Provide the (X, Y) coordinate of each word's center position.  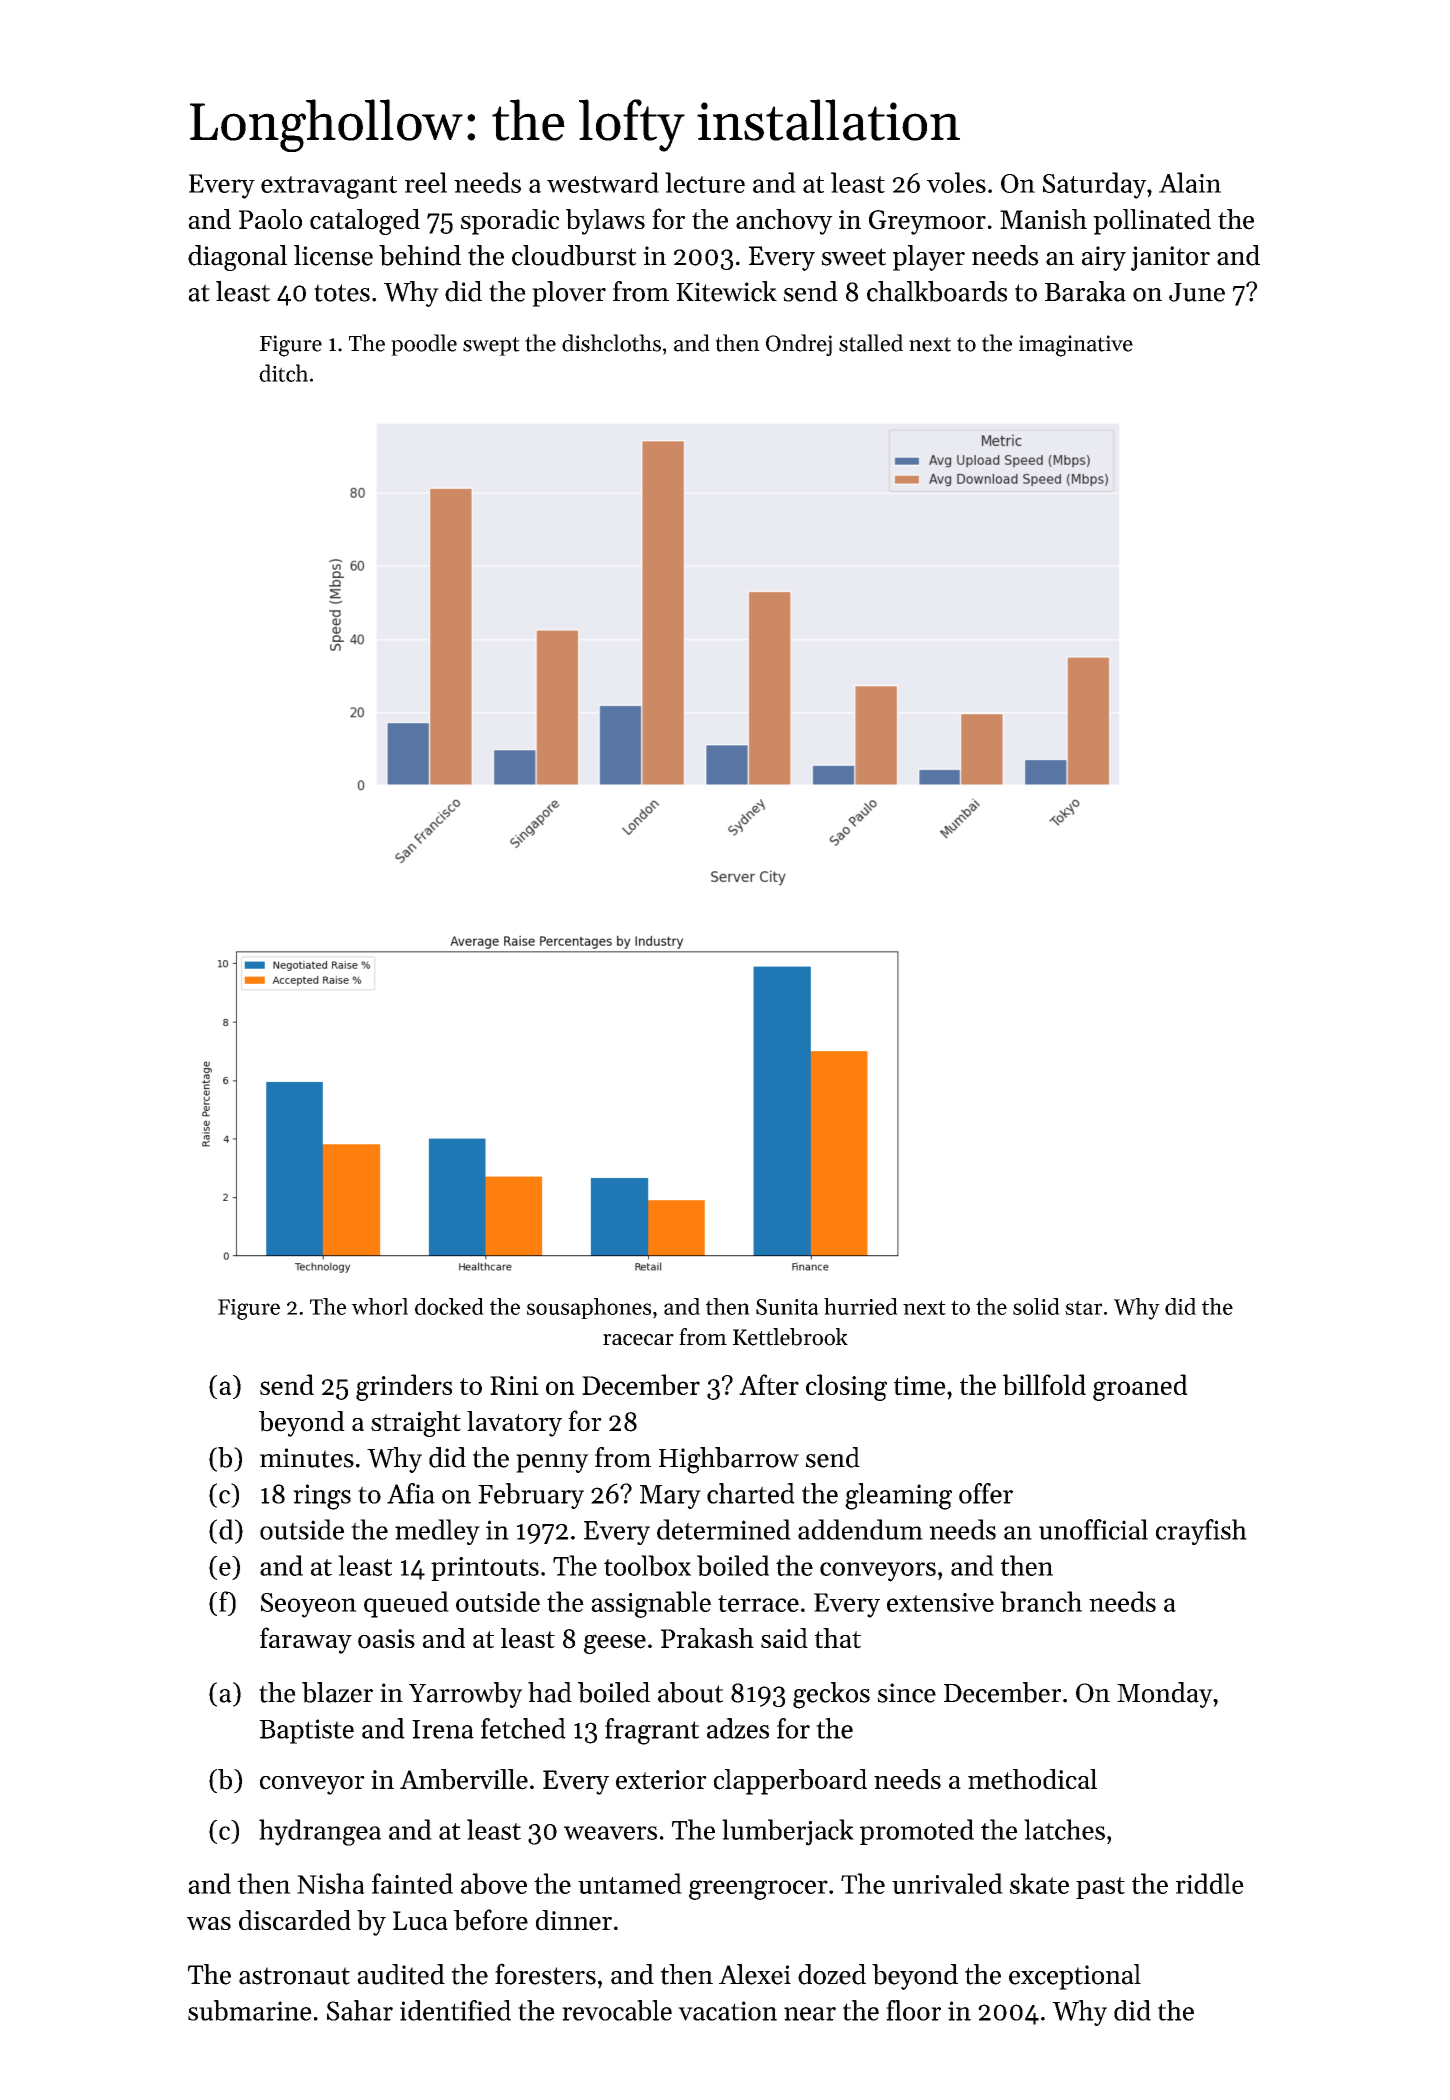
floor (913, 2010)
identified (455, 2010)
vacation (727, 2011)
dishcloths (611, 343)
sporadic (510, 222)
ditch (283, 373)
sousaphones (589, 1308)
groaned (1140, 1387)
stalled (871, 343)
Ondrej (799, 345)
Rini (514, 1385)
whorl (379, 1306)
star (1083, 1307)
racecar (638, 1340)
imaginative (1076, 346)
